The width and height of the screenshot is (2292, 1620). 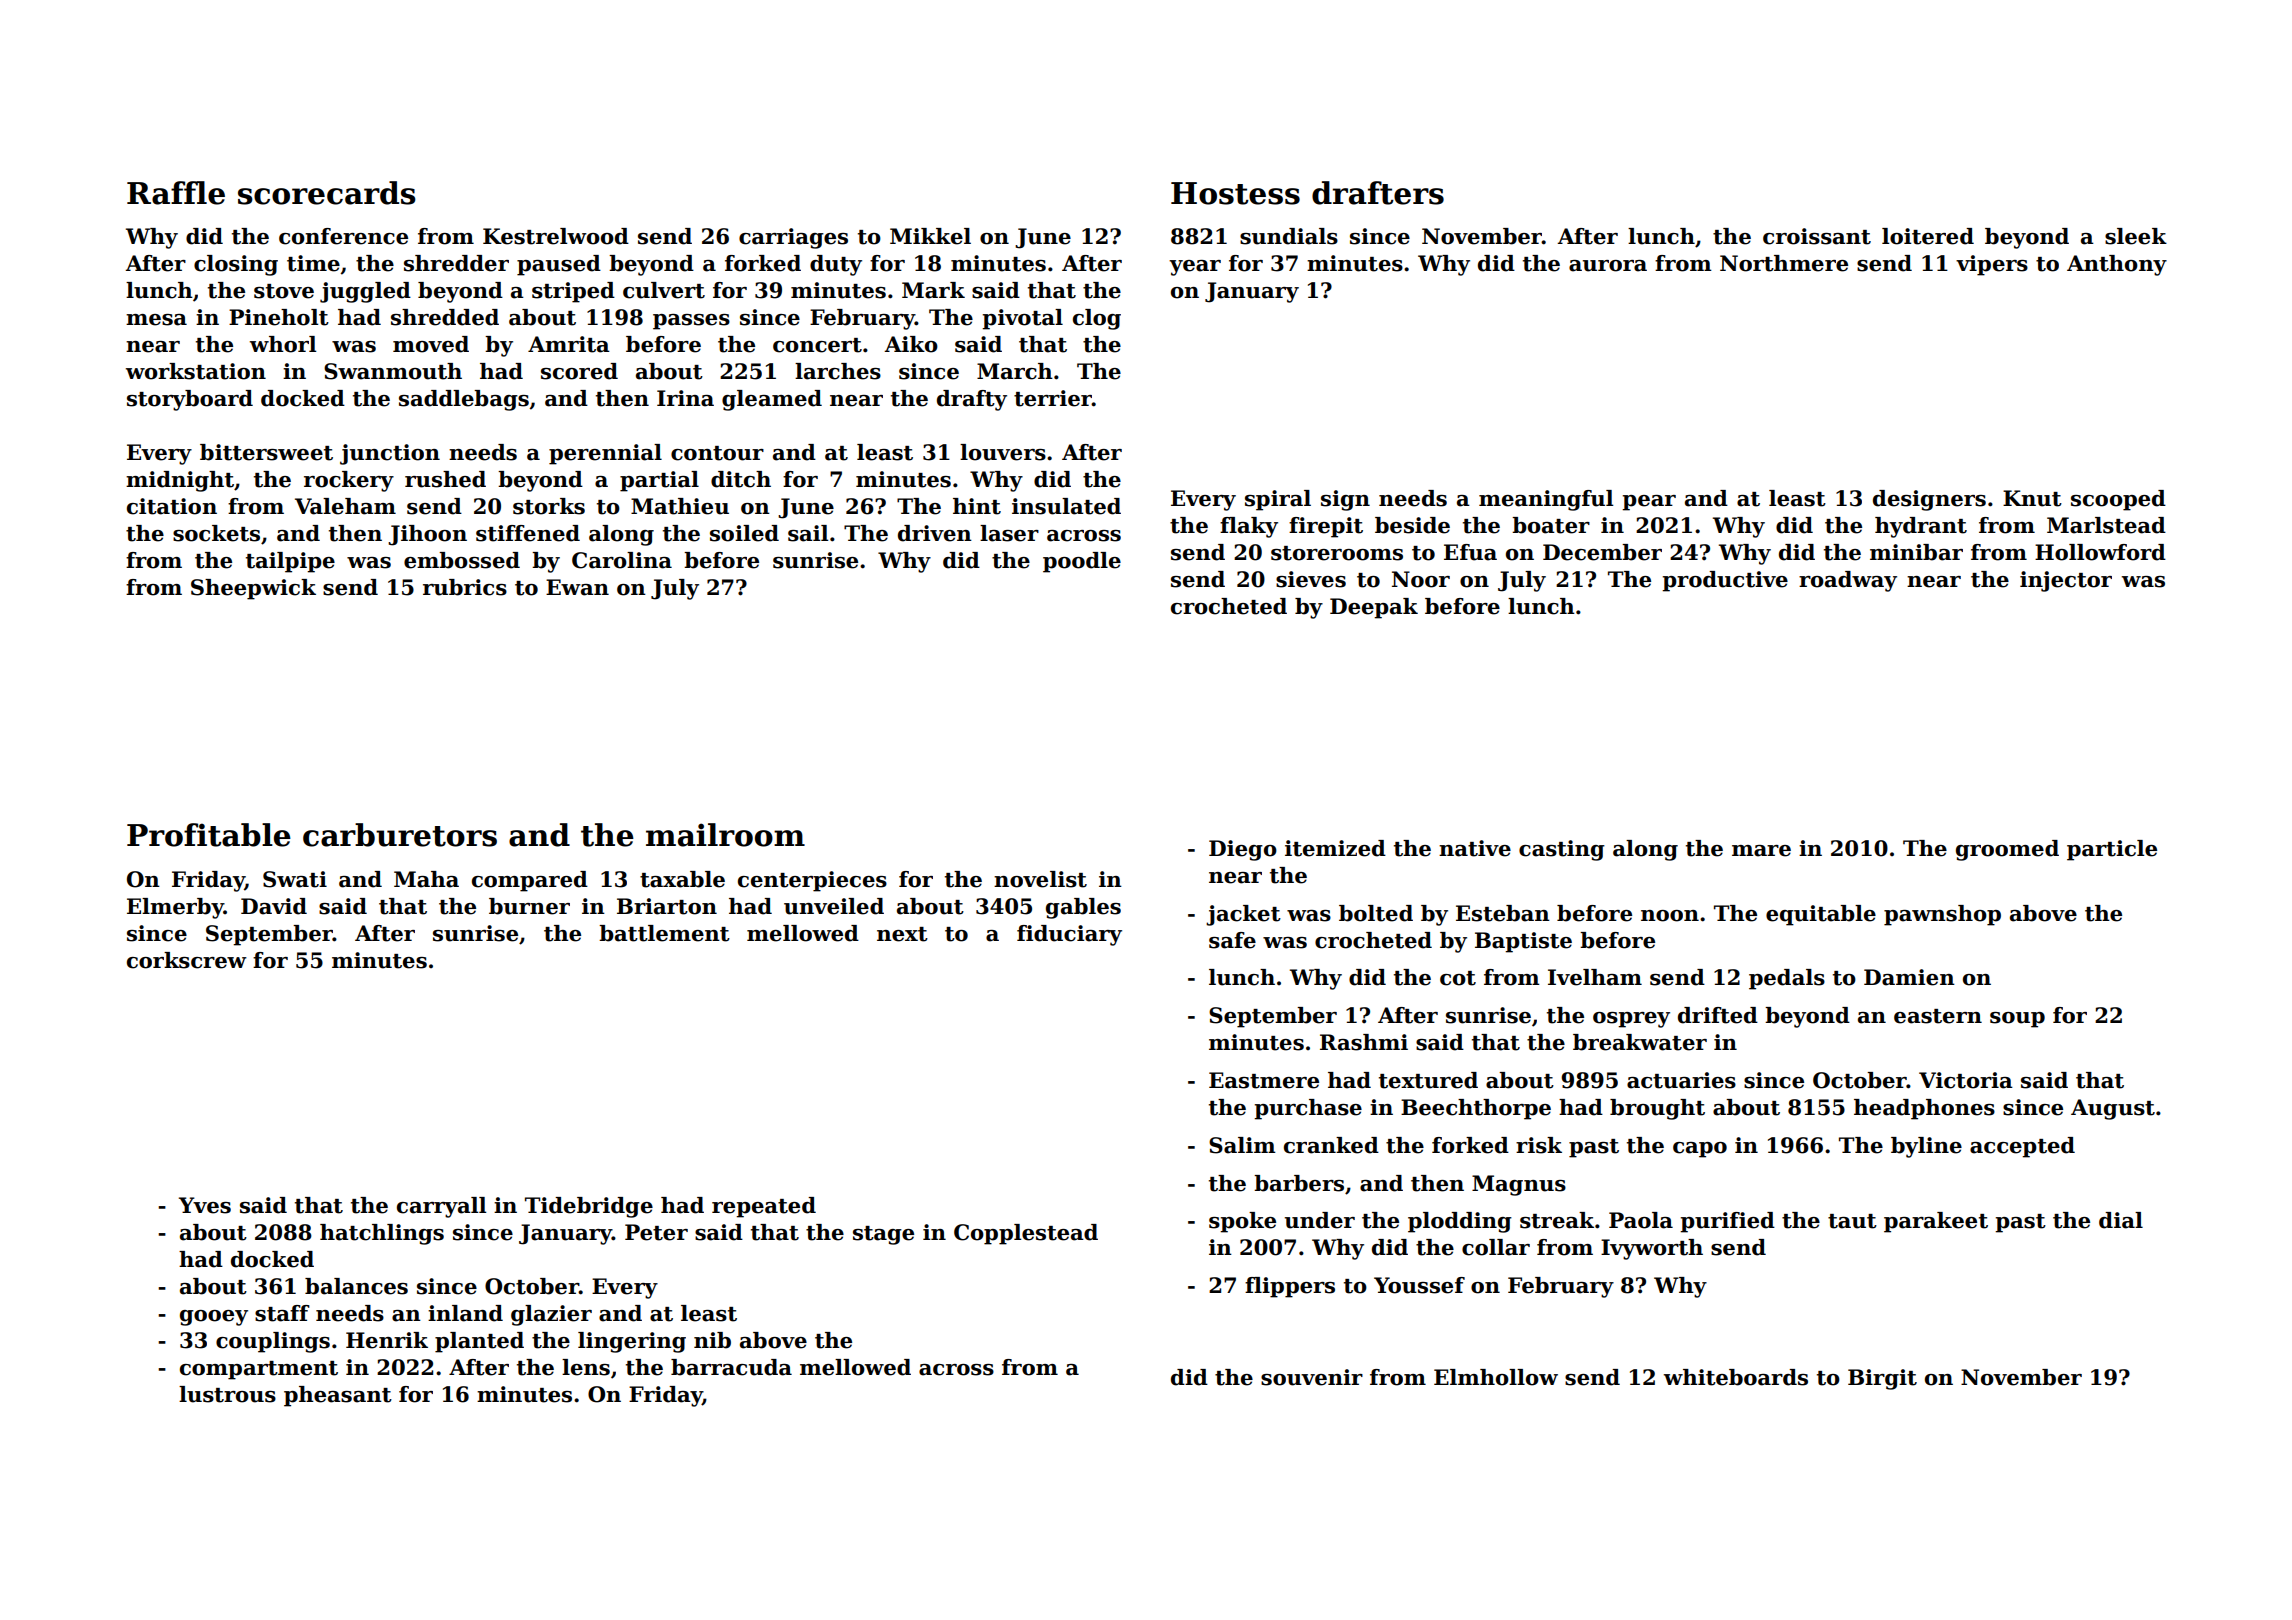 What do you see at coordinates (1419, 1285) in the screenshot?
I see `Youssef` at bounding box center [1419, 1285].
